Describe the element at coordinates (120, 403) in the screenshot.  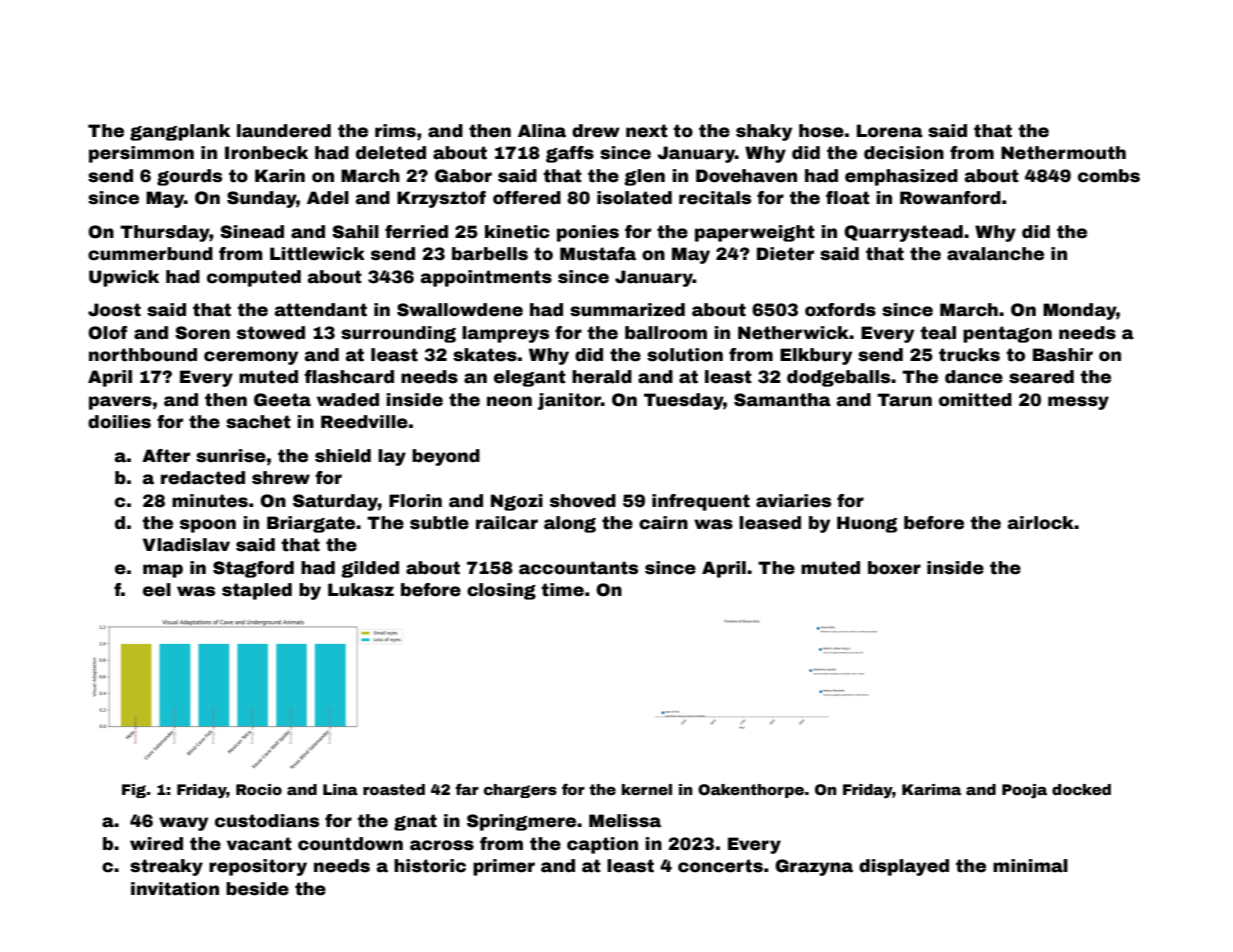
I see `pavers` at that location.
